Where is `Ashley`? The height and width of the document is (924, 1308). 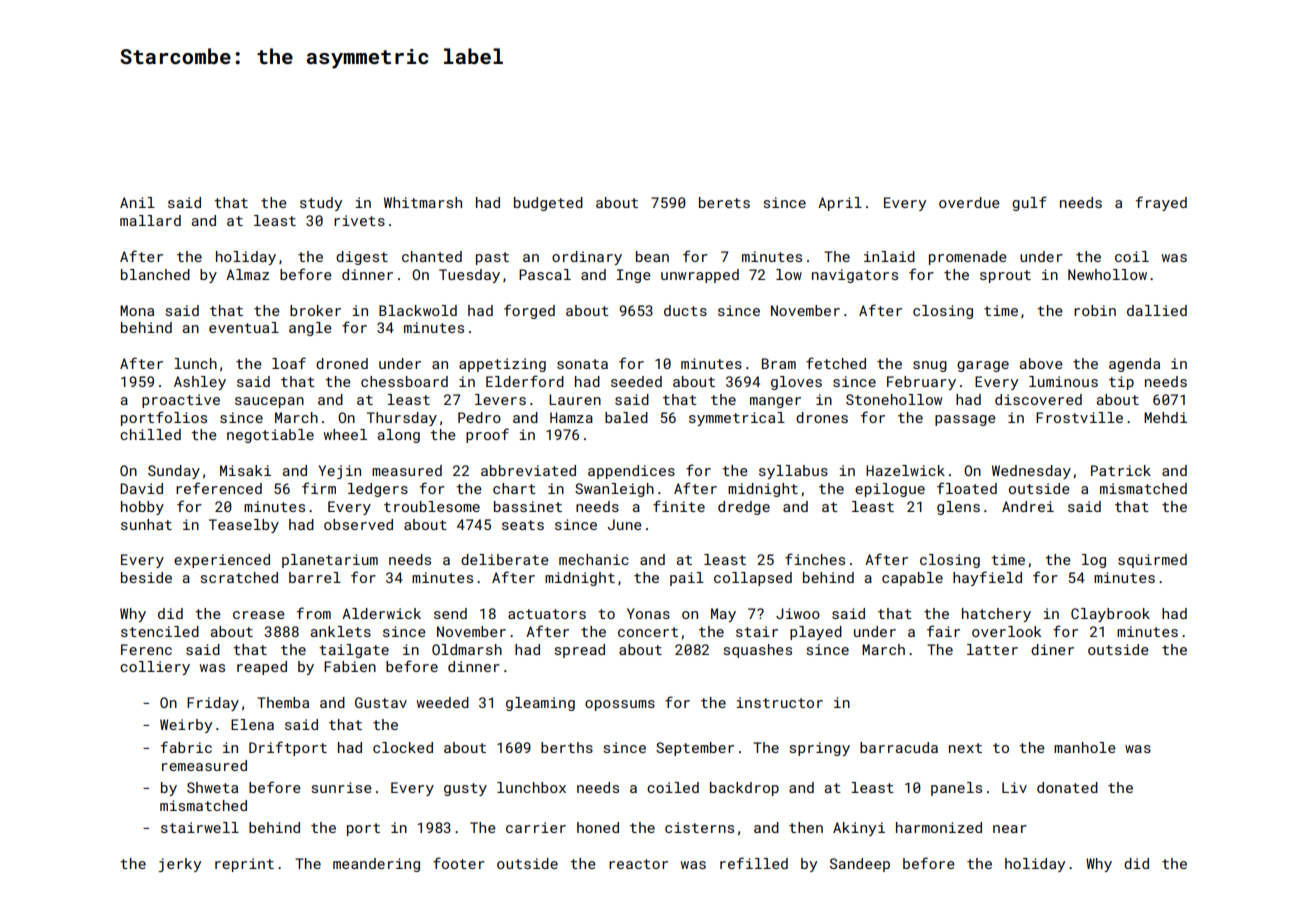
Ashley is located at coordinates (200, 383).
